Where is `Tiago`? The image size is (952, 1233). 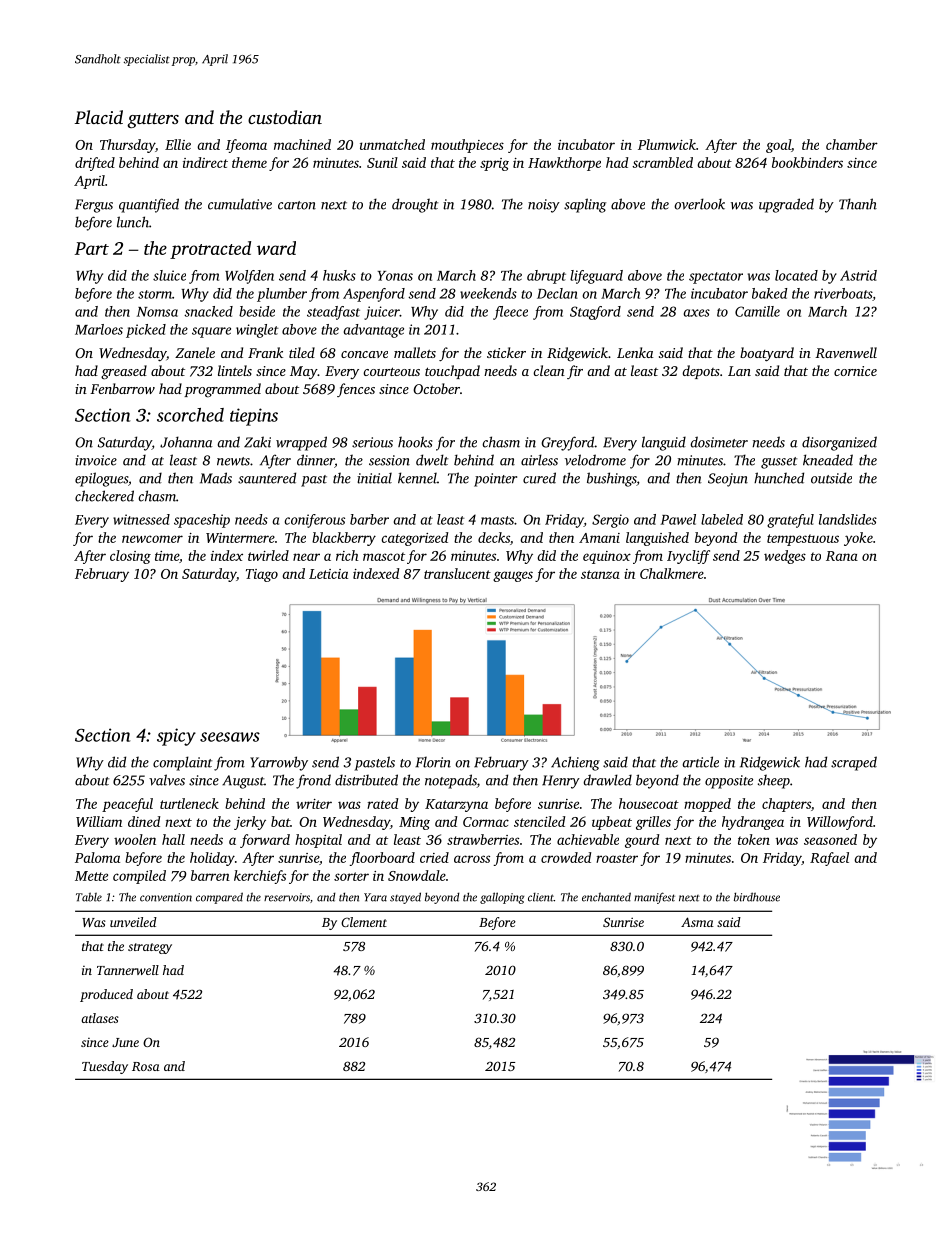
Tiago is located at coordinates (262, 575).
